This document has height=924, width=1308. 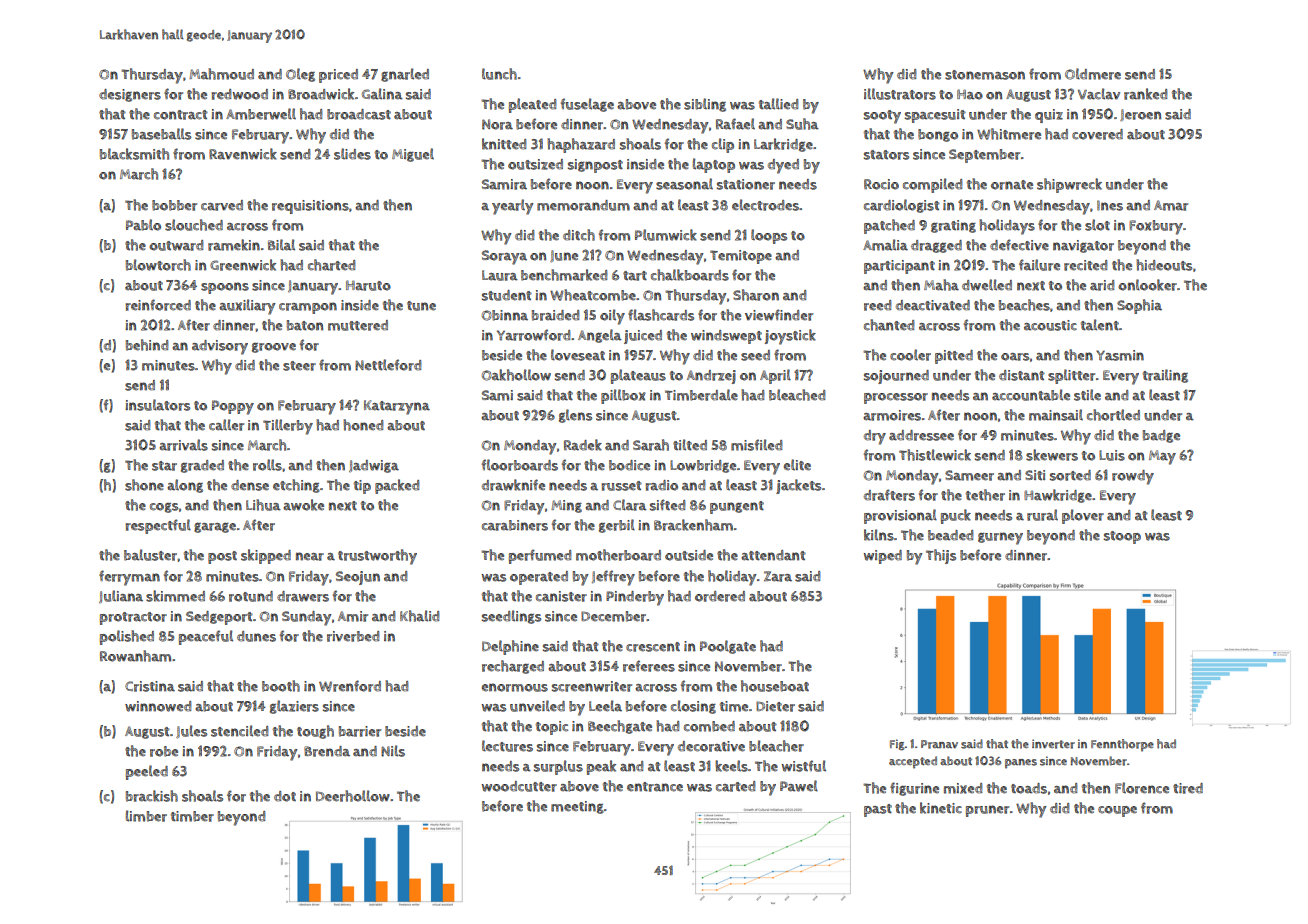 I want to click on onlooker, so click(x=1147, y=285).
